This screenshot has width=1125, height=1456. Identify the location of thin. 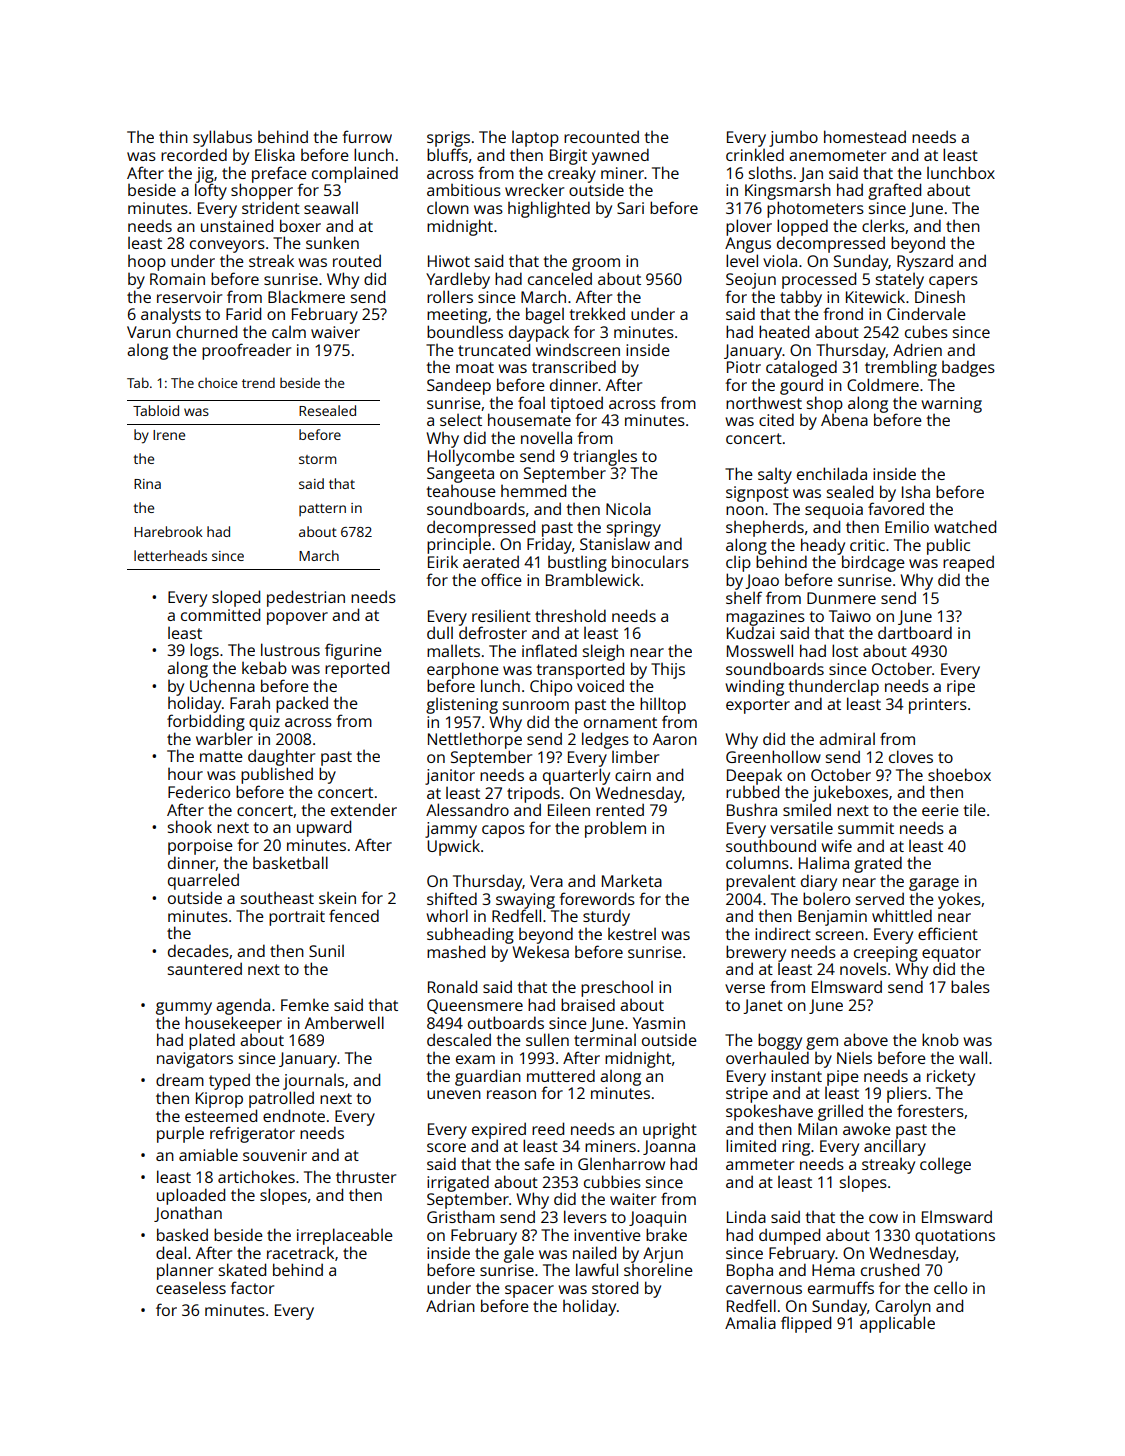
(173, 136).
